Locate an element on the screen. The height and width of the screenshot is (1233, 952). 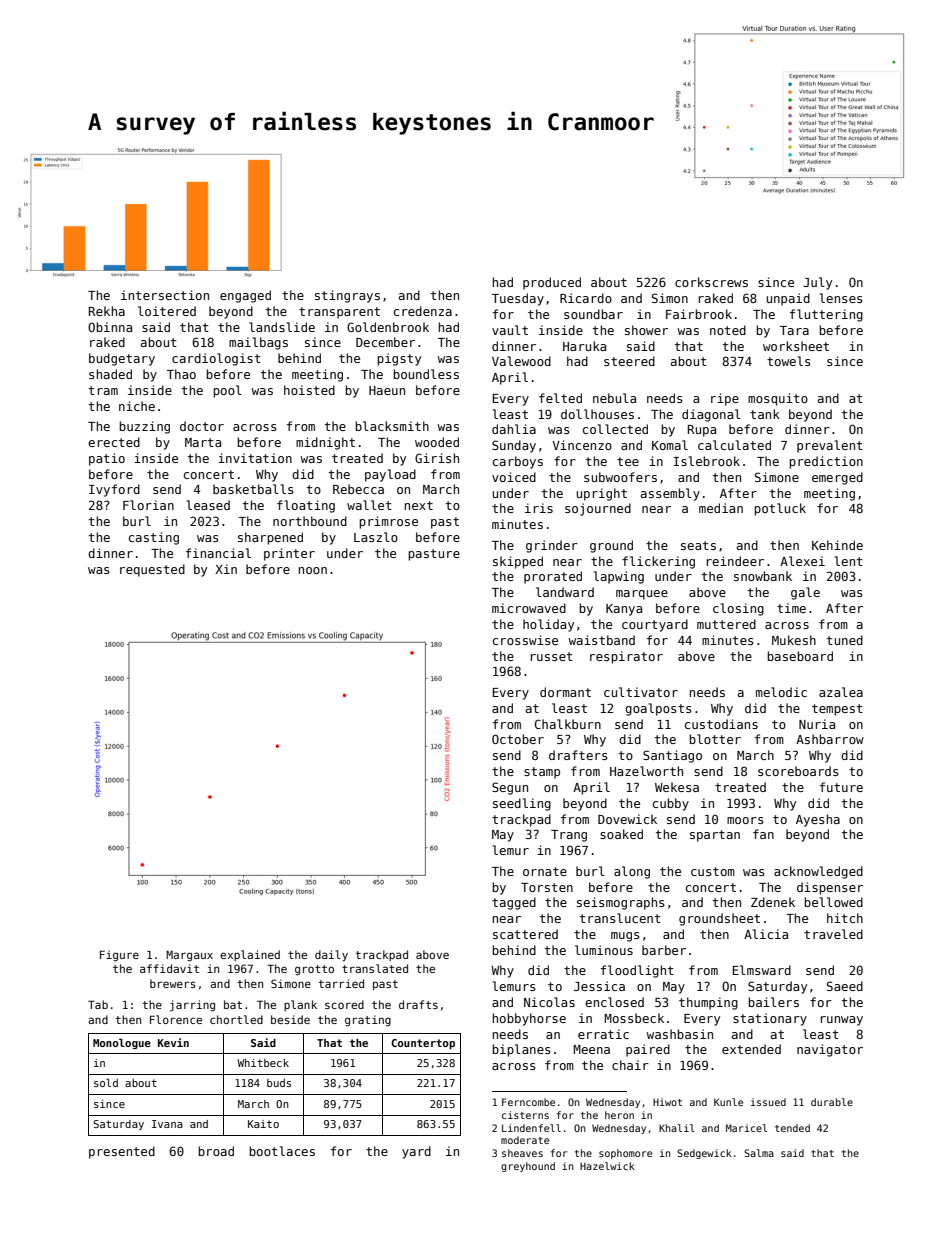
Zdenek is located at coordinates (773, 902).
